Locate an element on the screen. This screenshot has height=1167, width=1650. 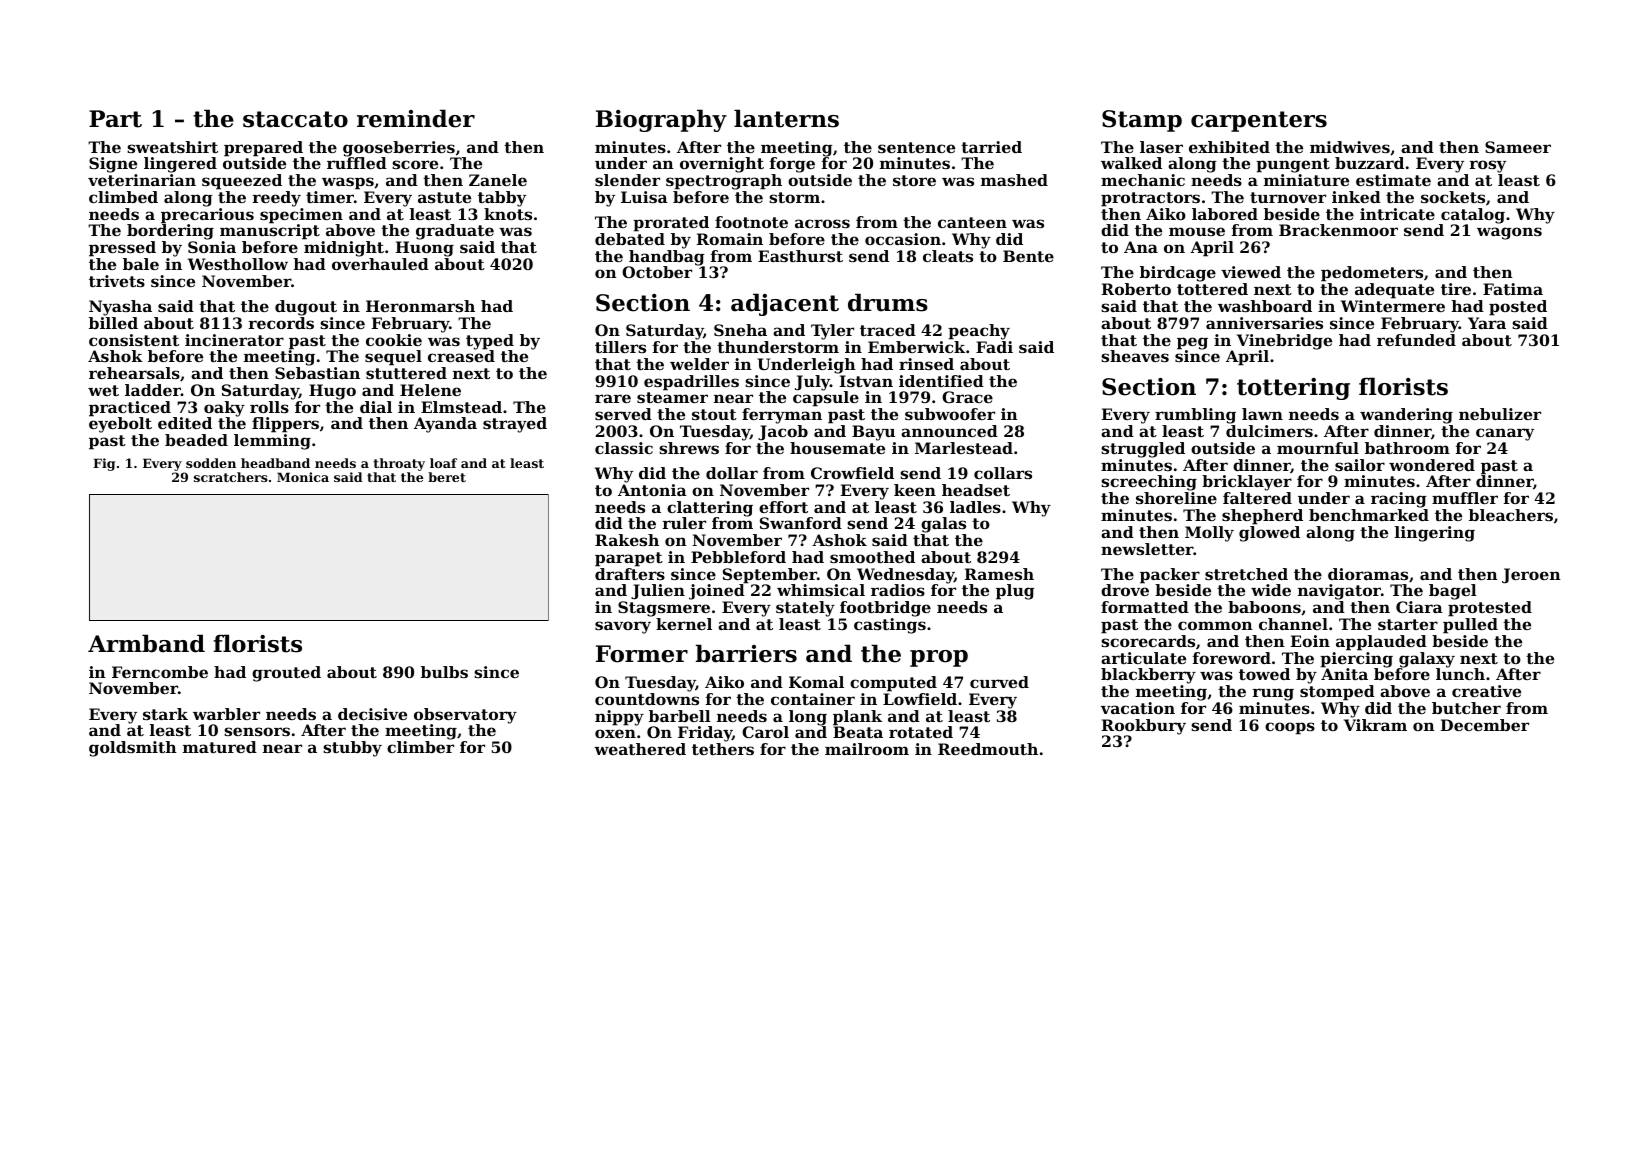
Reedmouth is located at coordinates (988, 749).
